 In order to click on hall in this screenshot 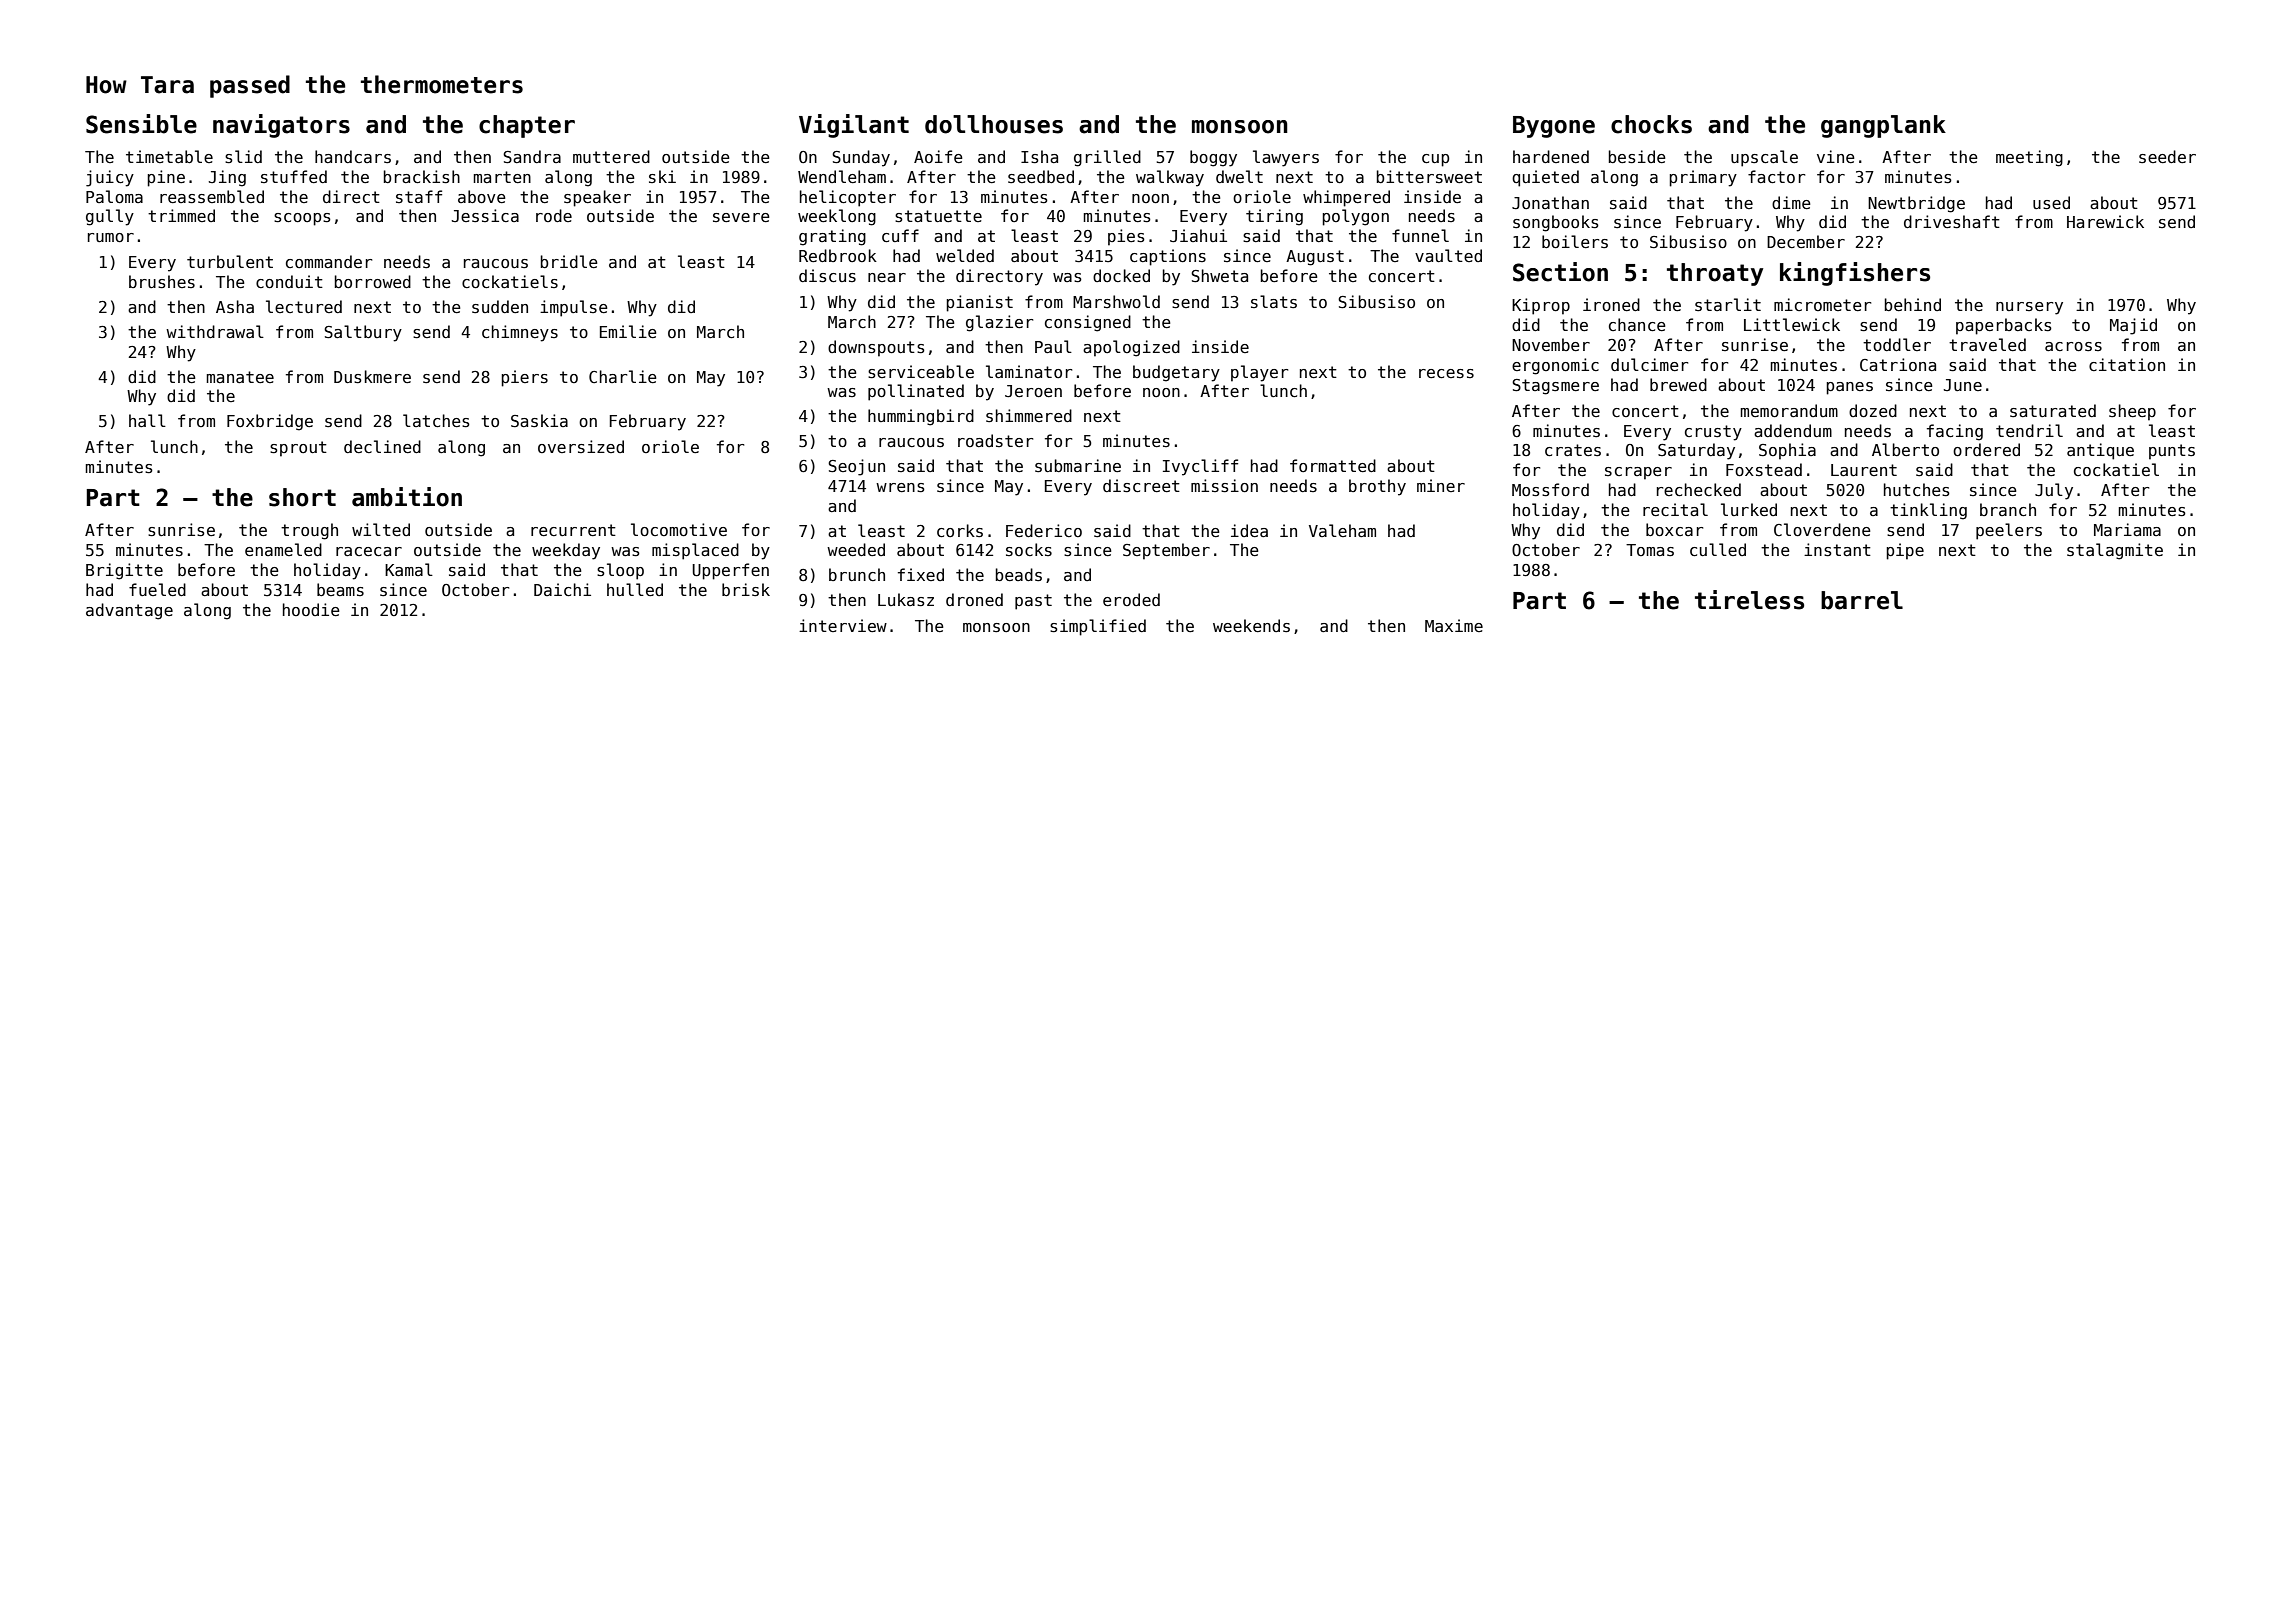, I will do `click(147, 420)`.
